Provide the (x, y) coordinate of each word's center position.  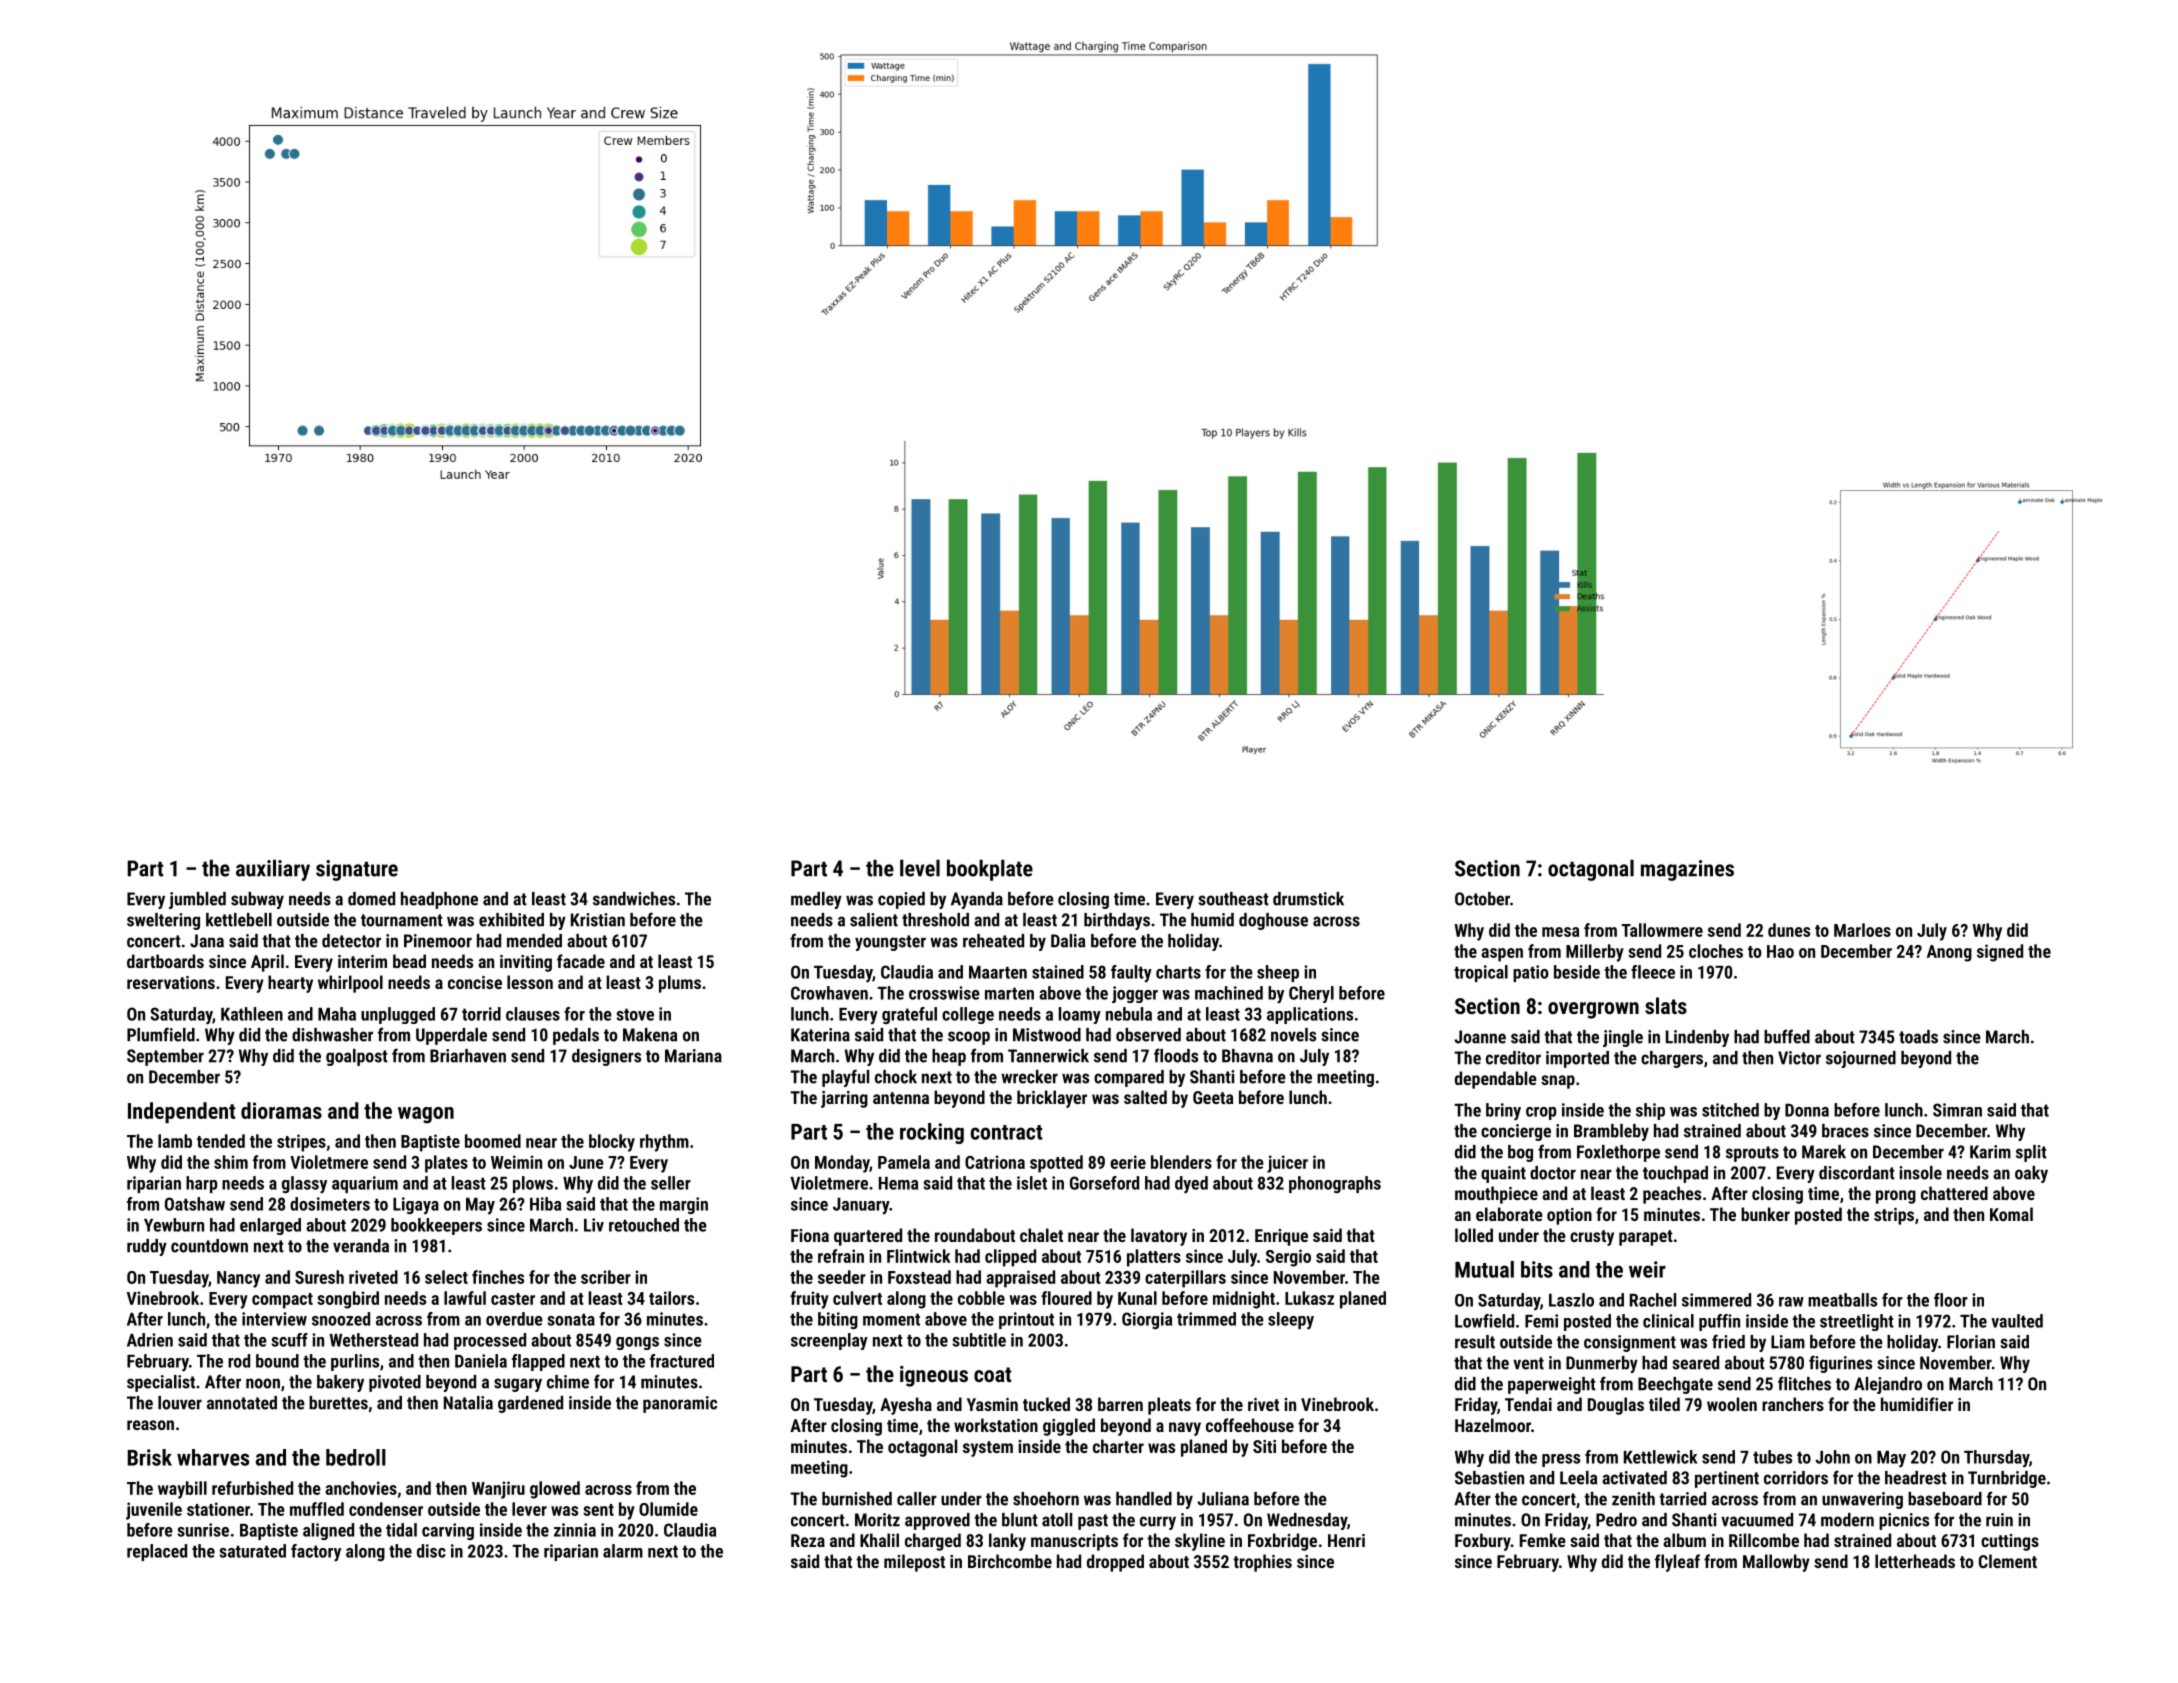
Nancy (238, 1279)
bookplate (990, 870)
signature (357, 870)
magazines (1687, 870)
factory (316, 1553)
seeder (842, 1277)
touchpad (1675, 1174)
